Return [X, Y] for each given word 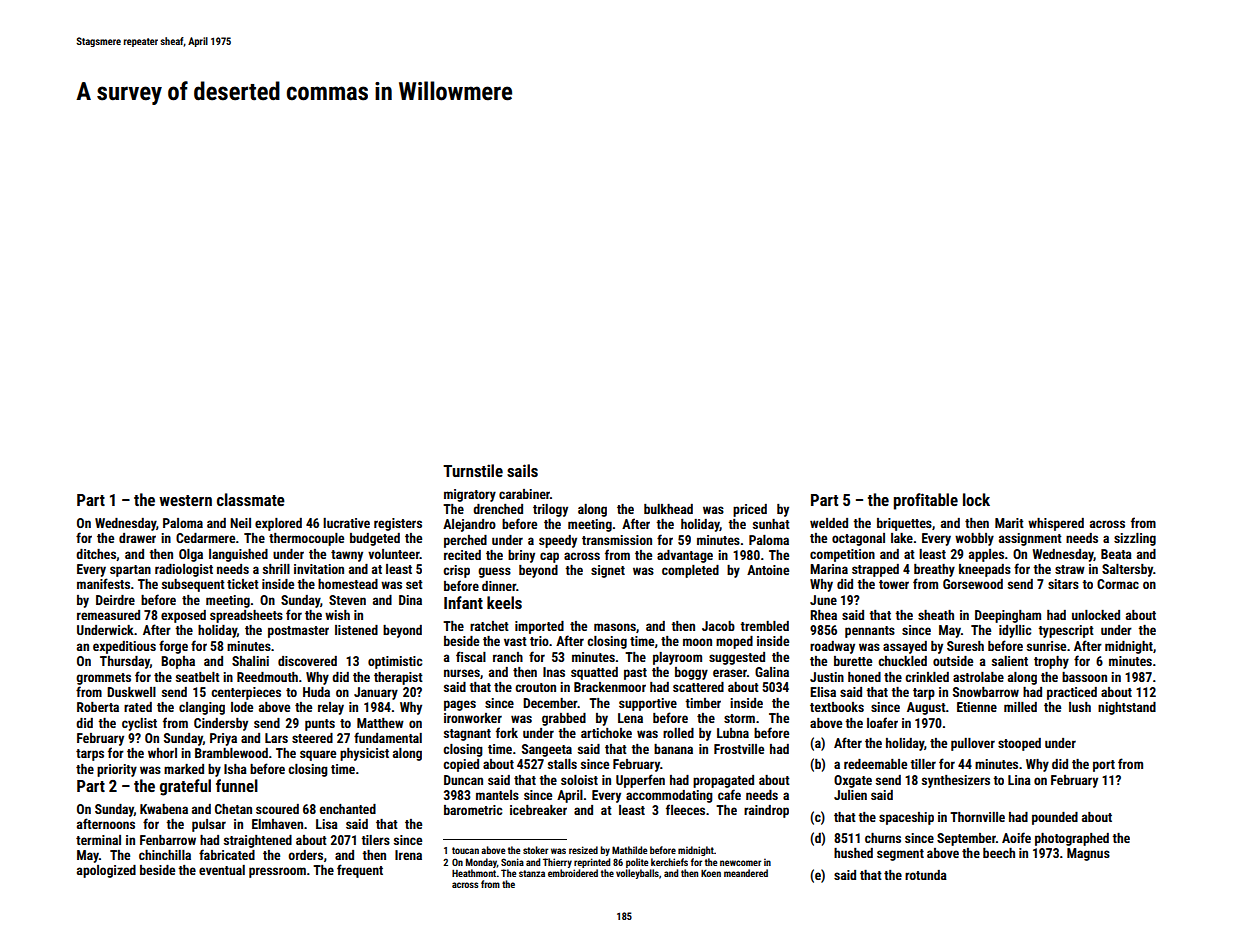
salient [1010, 661]
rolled [678, 733]
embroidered [573, 873]
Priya [223, 739]
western [185, 500]
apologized [106, 871]
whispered [1056, 524]
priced [750, 510]
